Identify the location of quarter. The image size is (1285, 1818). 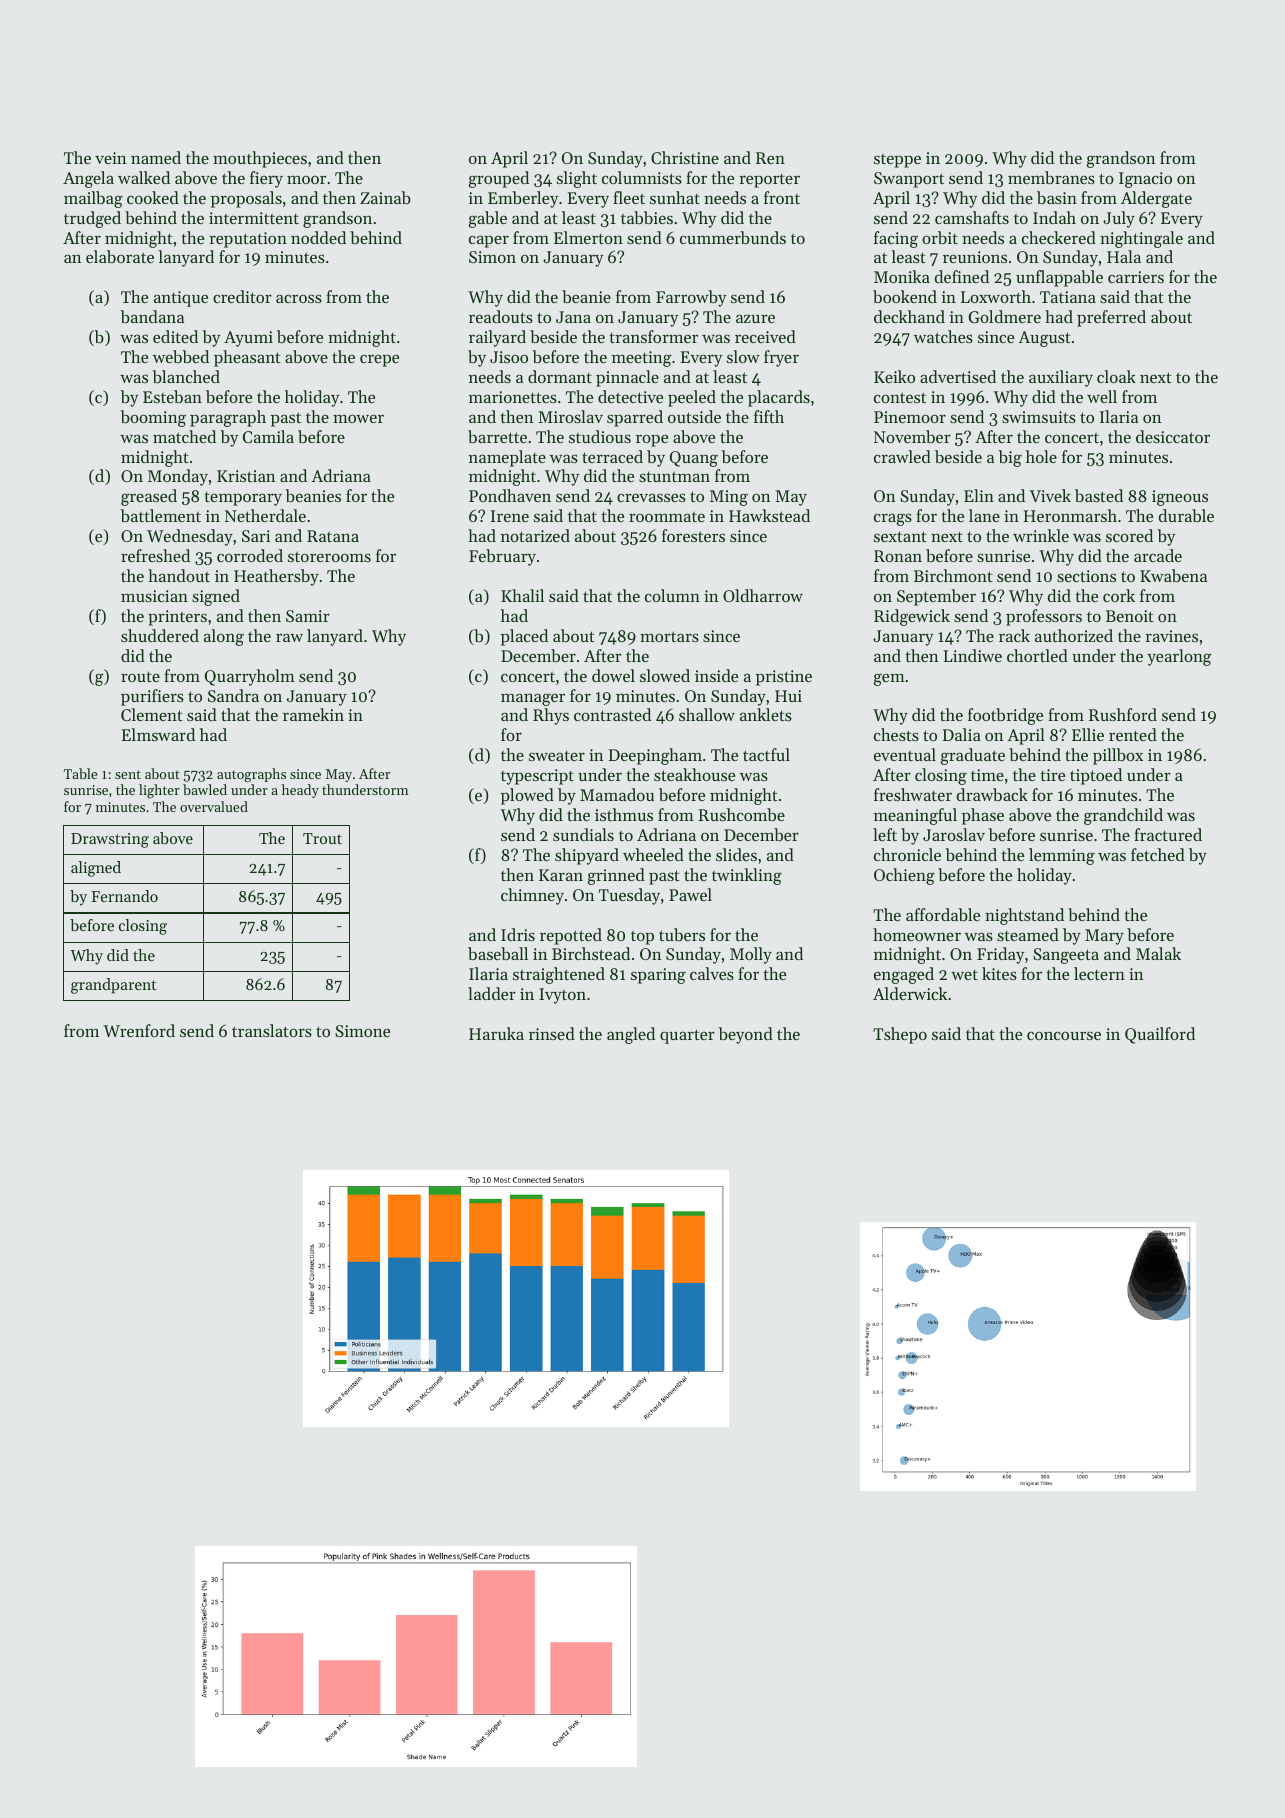
(687, 1036).
